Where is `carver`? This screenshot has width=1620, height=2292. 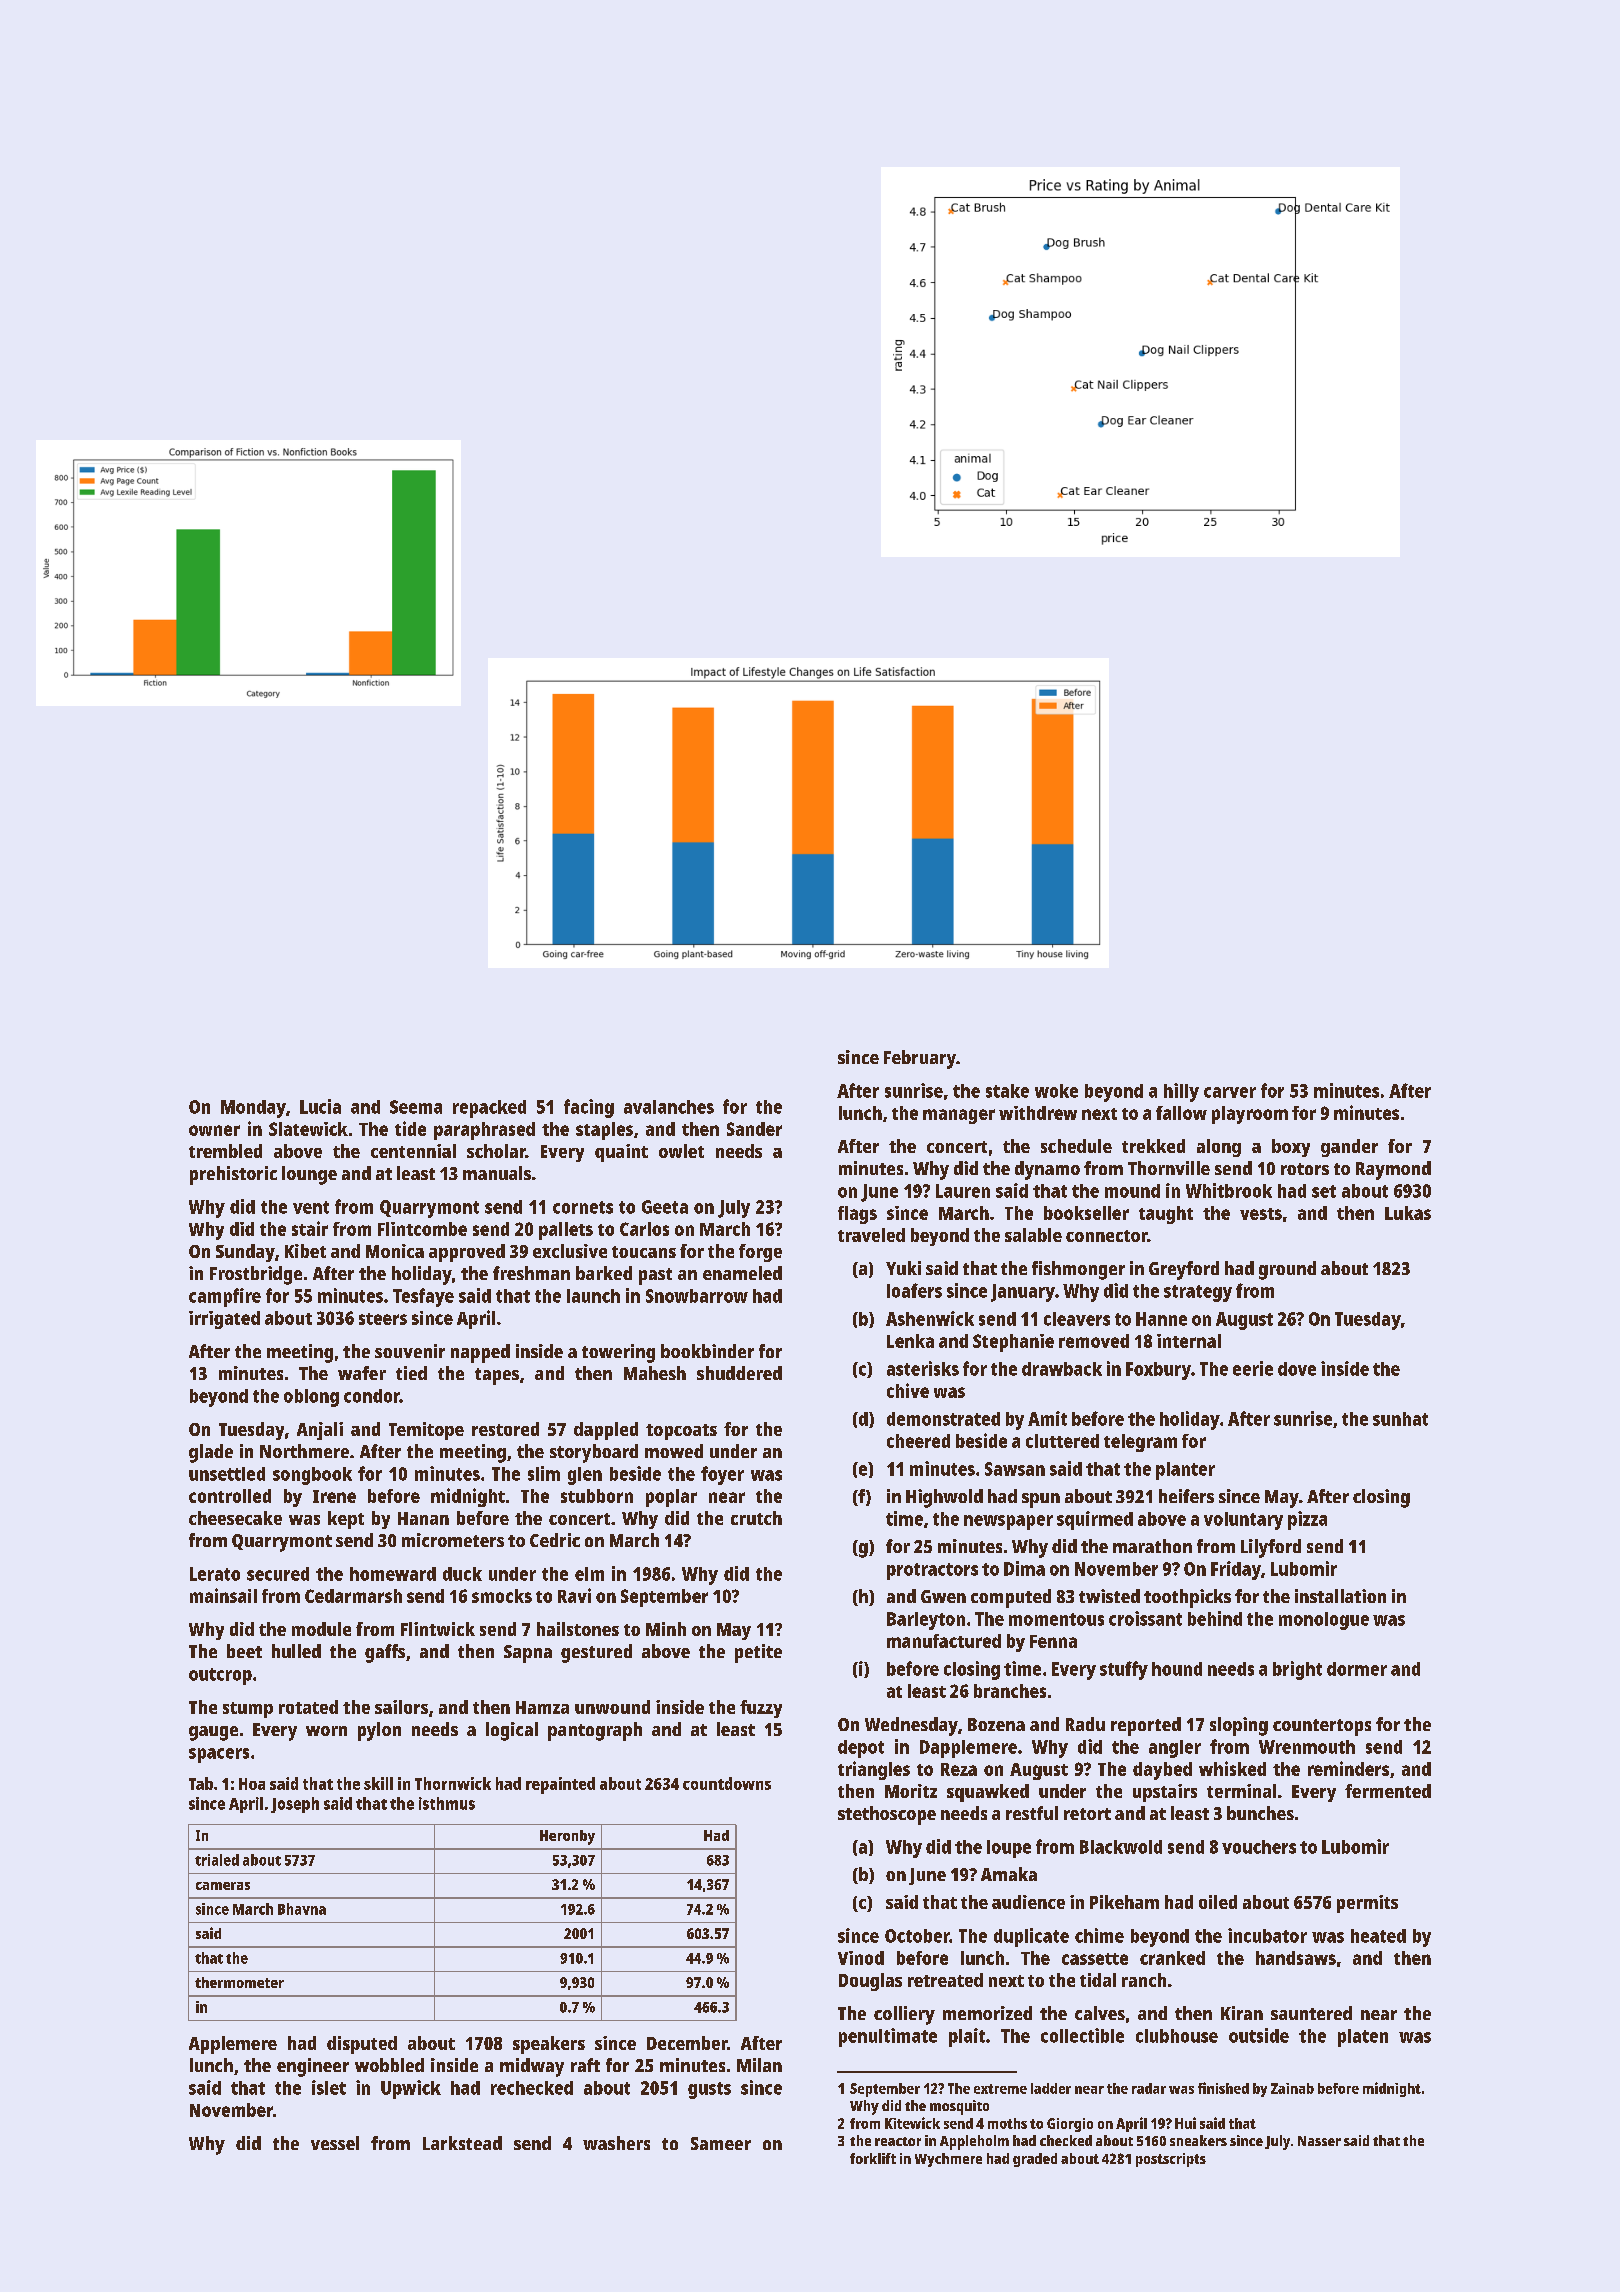
carver is located at coordinates (1230, 1092).
